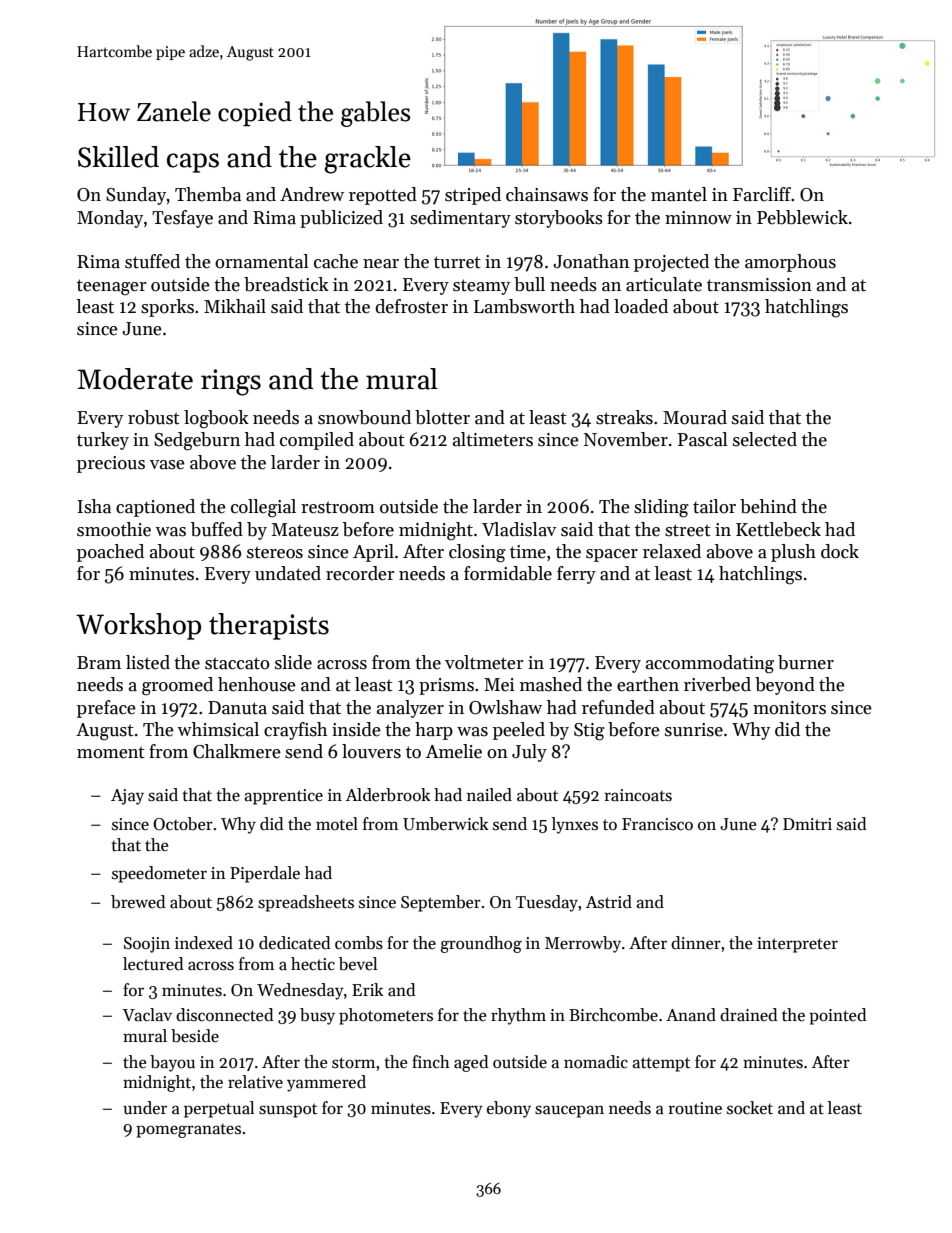 The image size is (952, 1233). What do you see at coordinates (624, 417) in the document?
I see `streaks` at bounding box center [624, 417].
